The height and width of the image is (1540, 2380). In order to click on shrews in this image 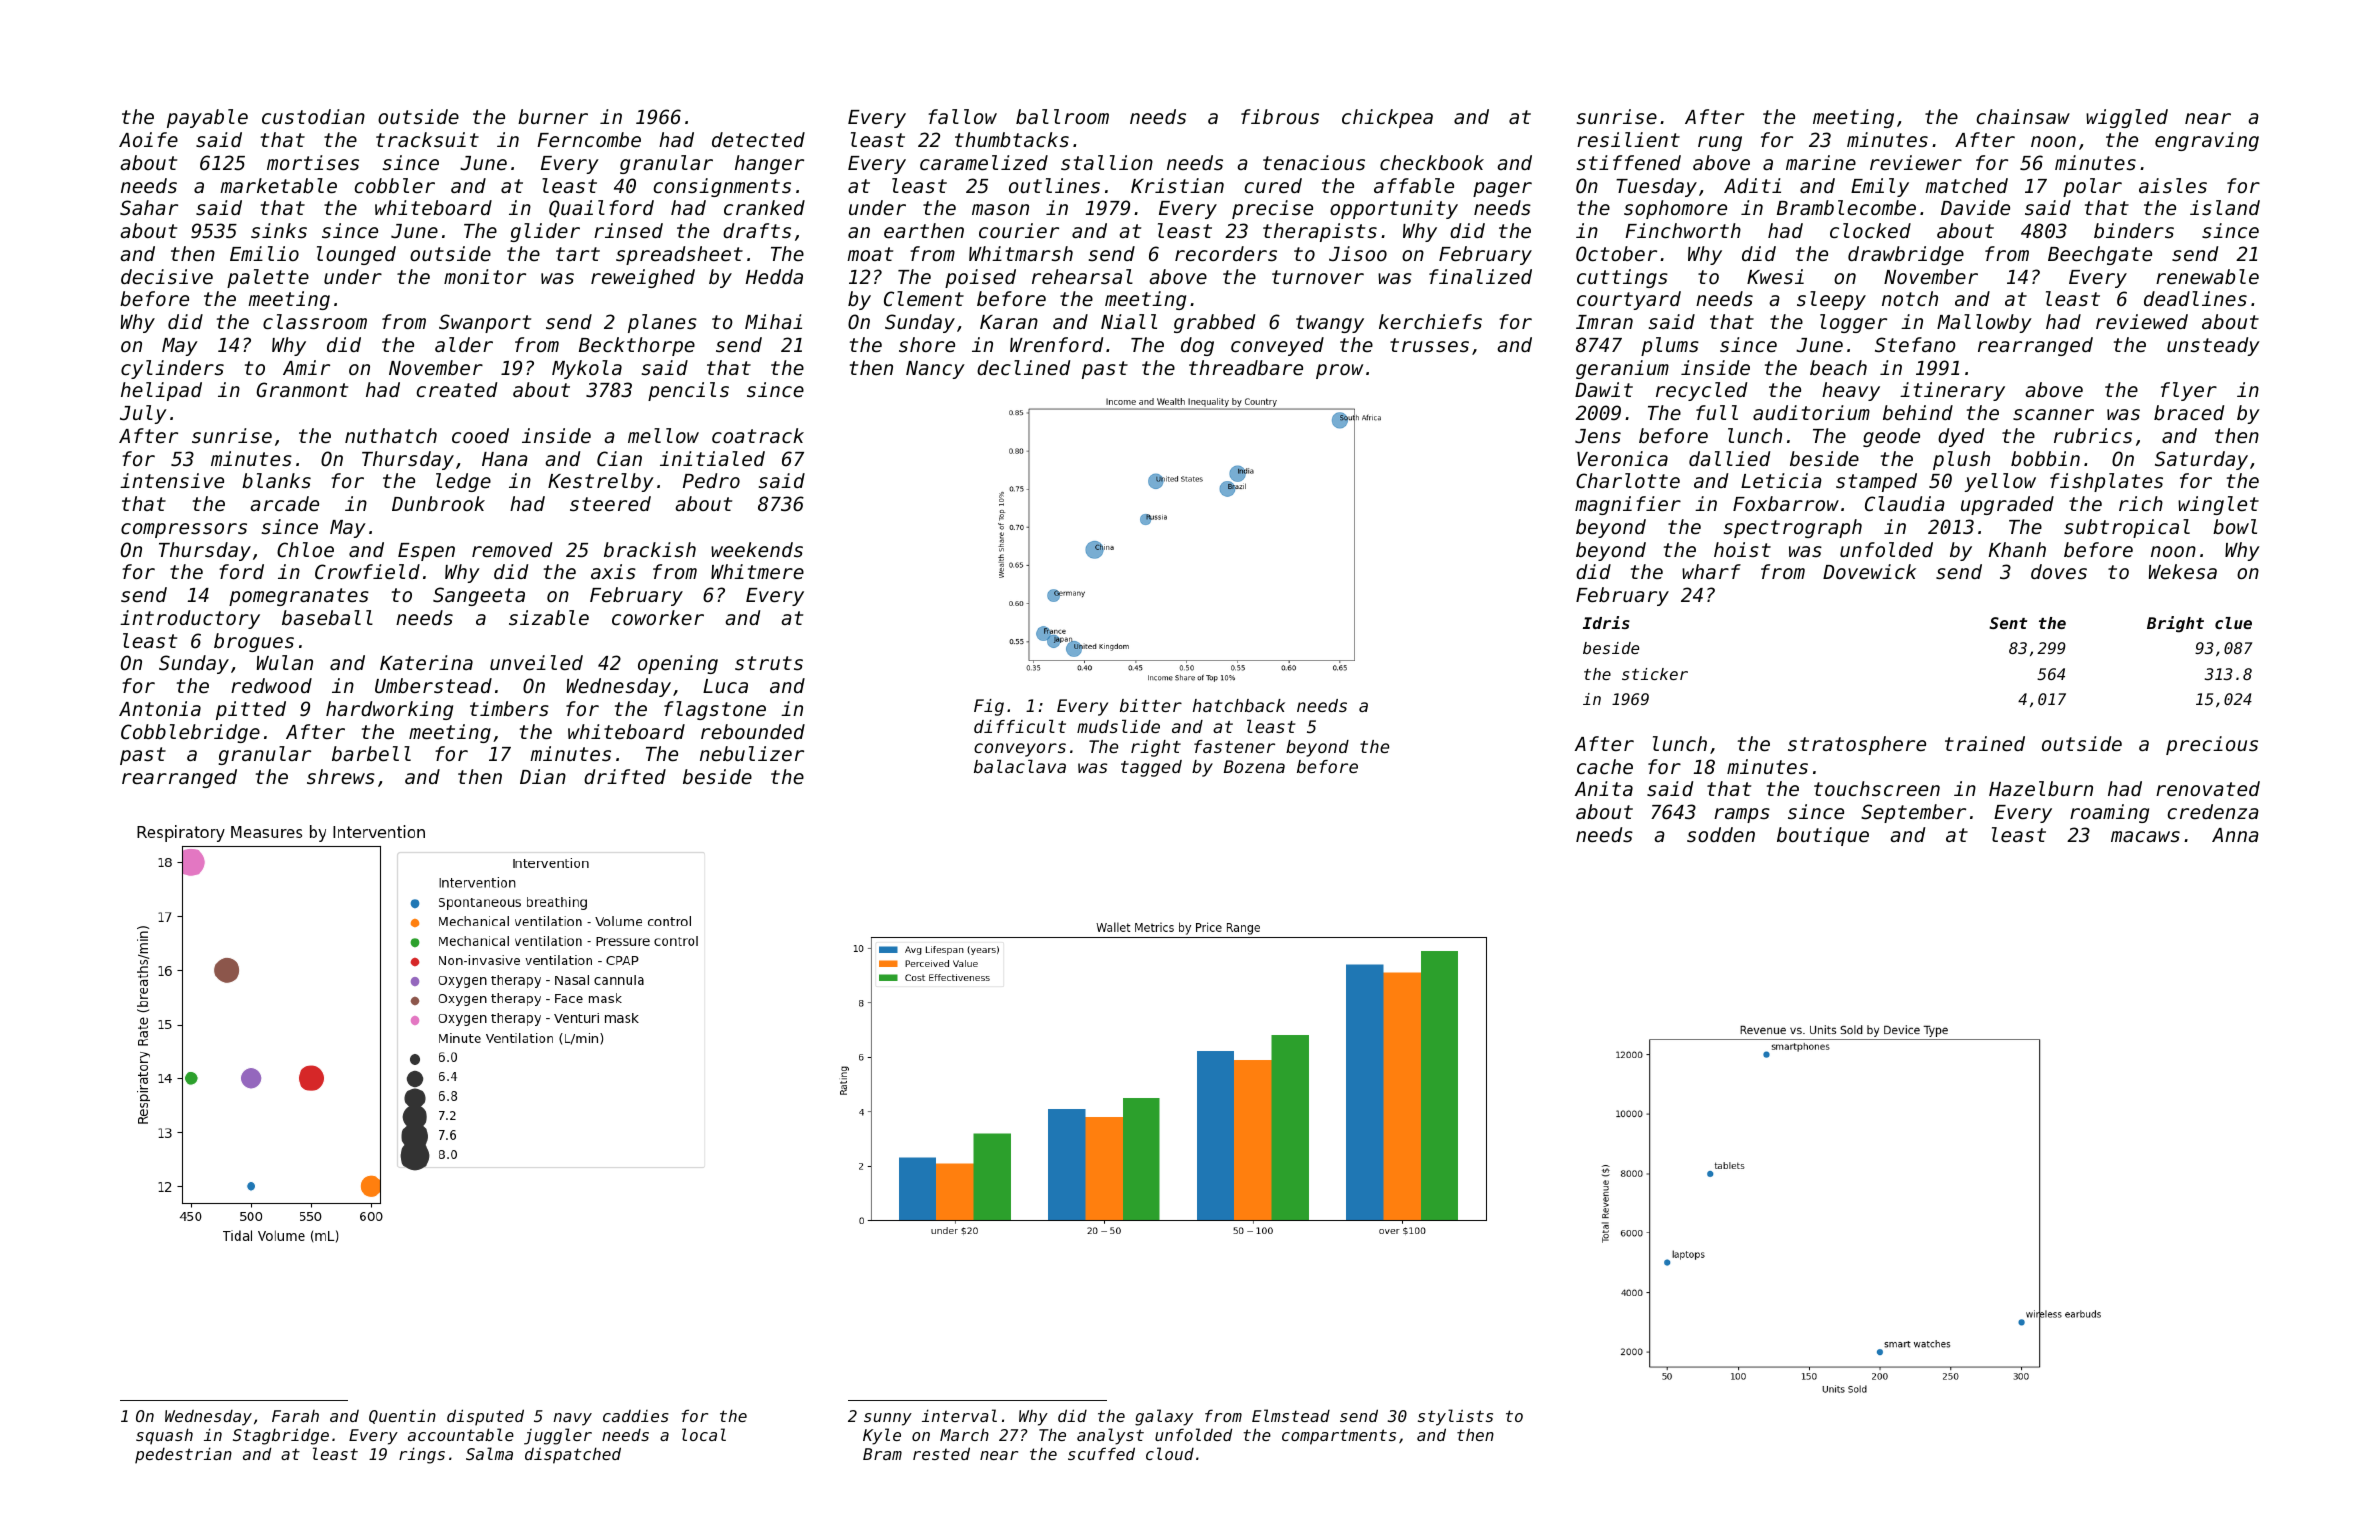, I will do `click(341, 776)`.
